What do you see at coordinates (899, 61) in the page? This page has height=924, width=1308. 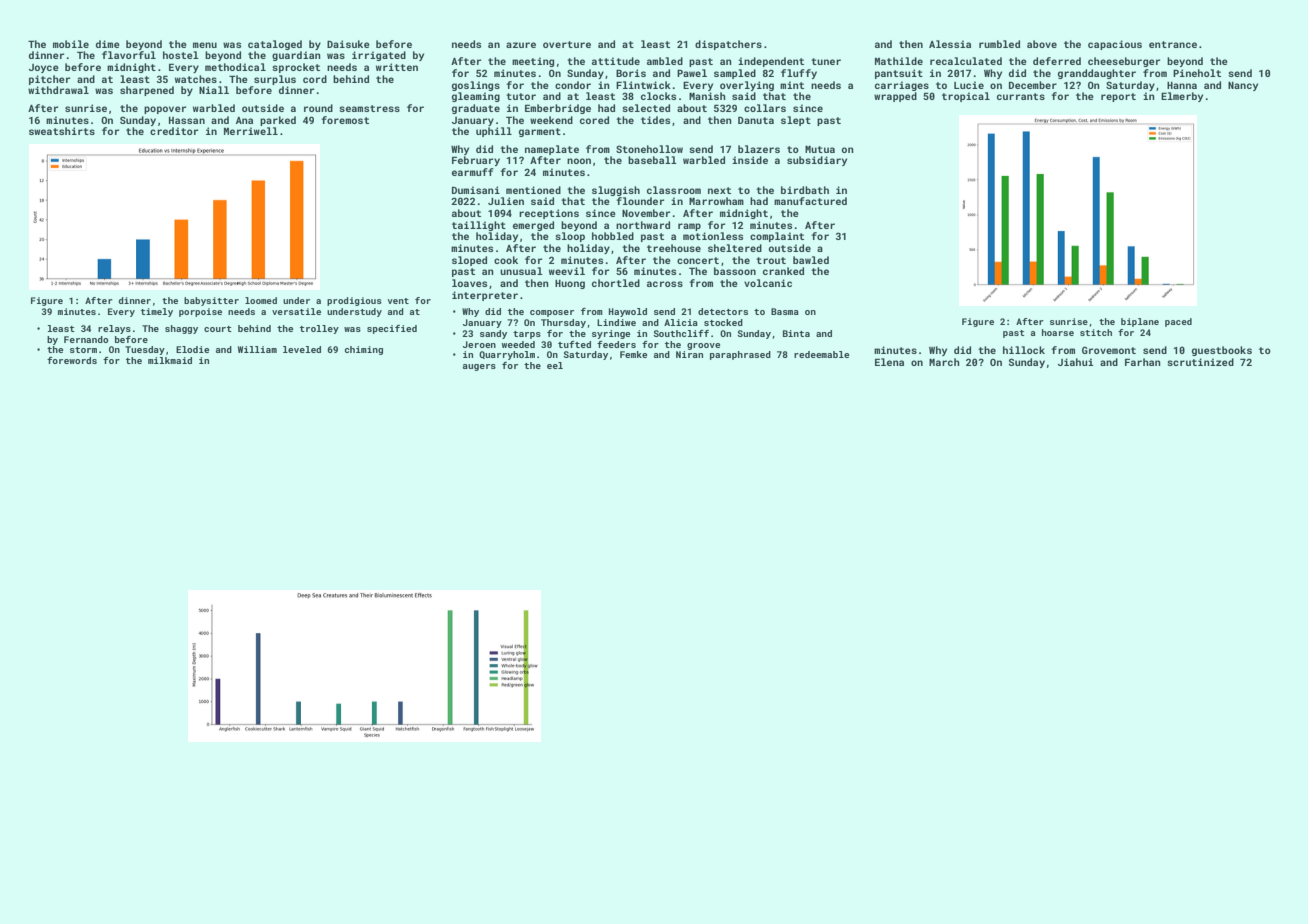 I see `Mathilde` at bounding box center [899, 61].
